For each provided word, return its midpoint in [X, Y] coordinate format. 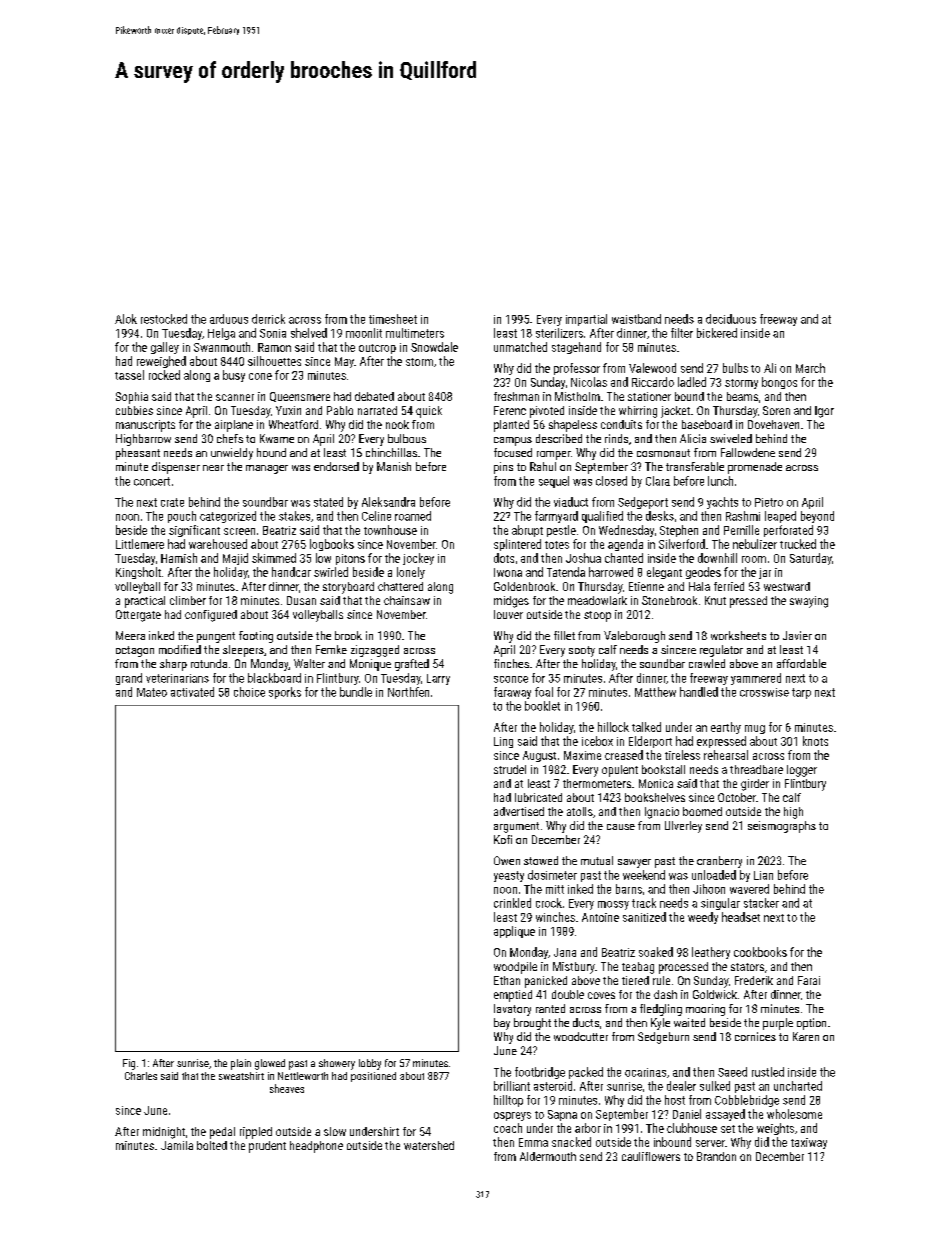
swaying [809, 602]
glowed [270, 1064]
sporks [285, 693]
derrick [268, 319]
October [737, 797]
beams [742, 396]
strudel [510, 769]
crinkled [512, 903]
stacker [761, 903]
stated [328, 502]
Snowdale [434, 347]
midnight [164, 1133]
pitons [350, 559]
